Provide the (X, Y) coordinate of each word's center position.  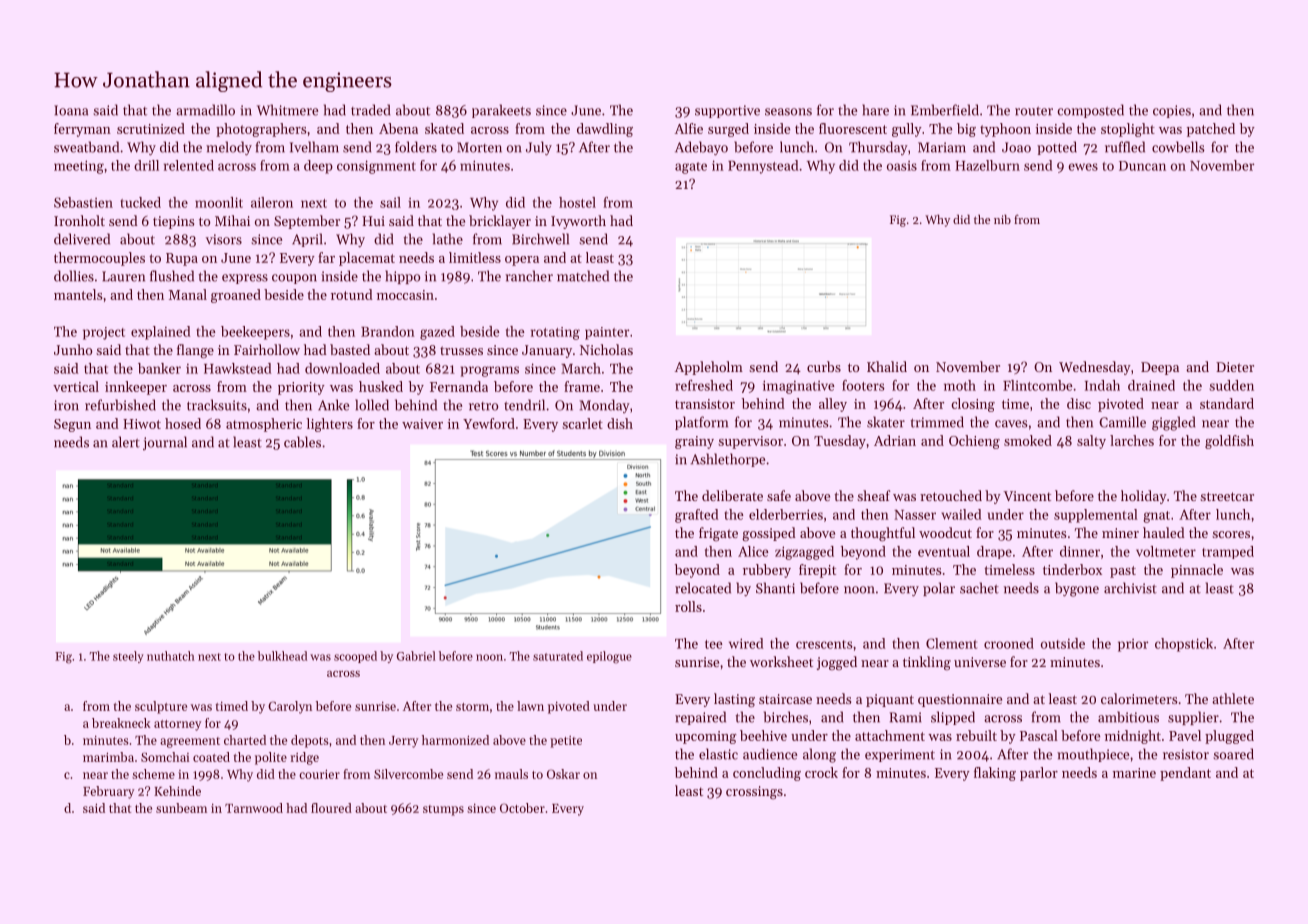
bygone (1077, 589)
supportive (727, 111)
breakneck (121, 723)
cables (302, 442)
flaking (995, 774)
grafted (696, 516)
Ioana (71, 110)
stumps (443, 810)
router (1034, 111)
